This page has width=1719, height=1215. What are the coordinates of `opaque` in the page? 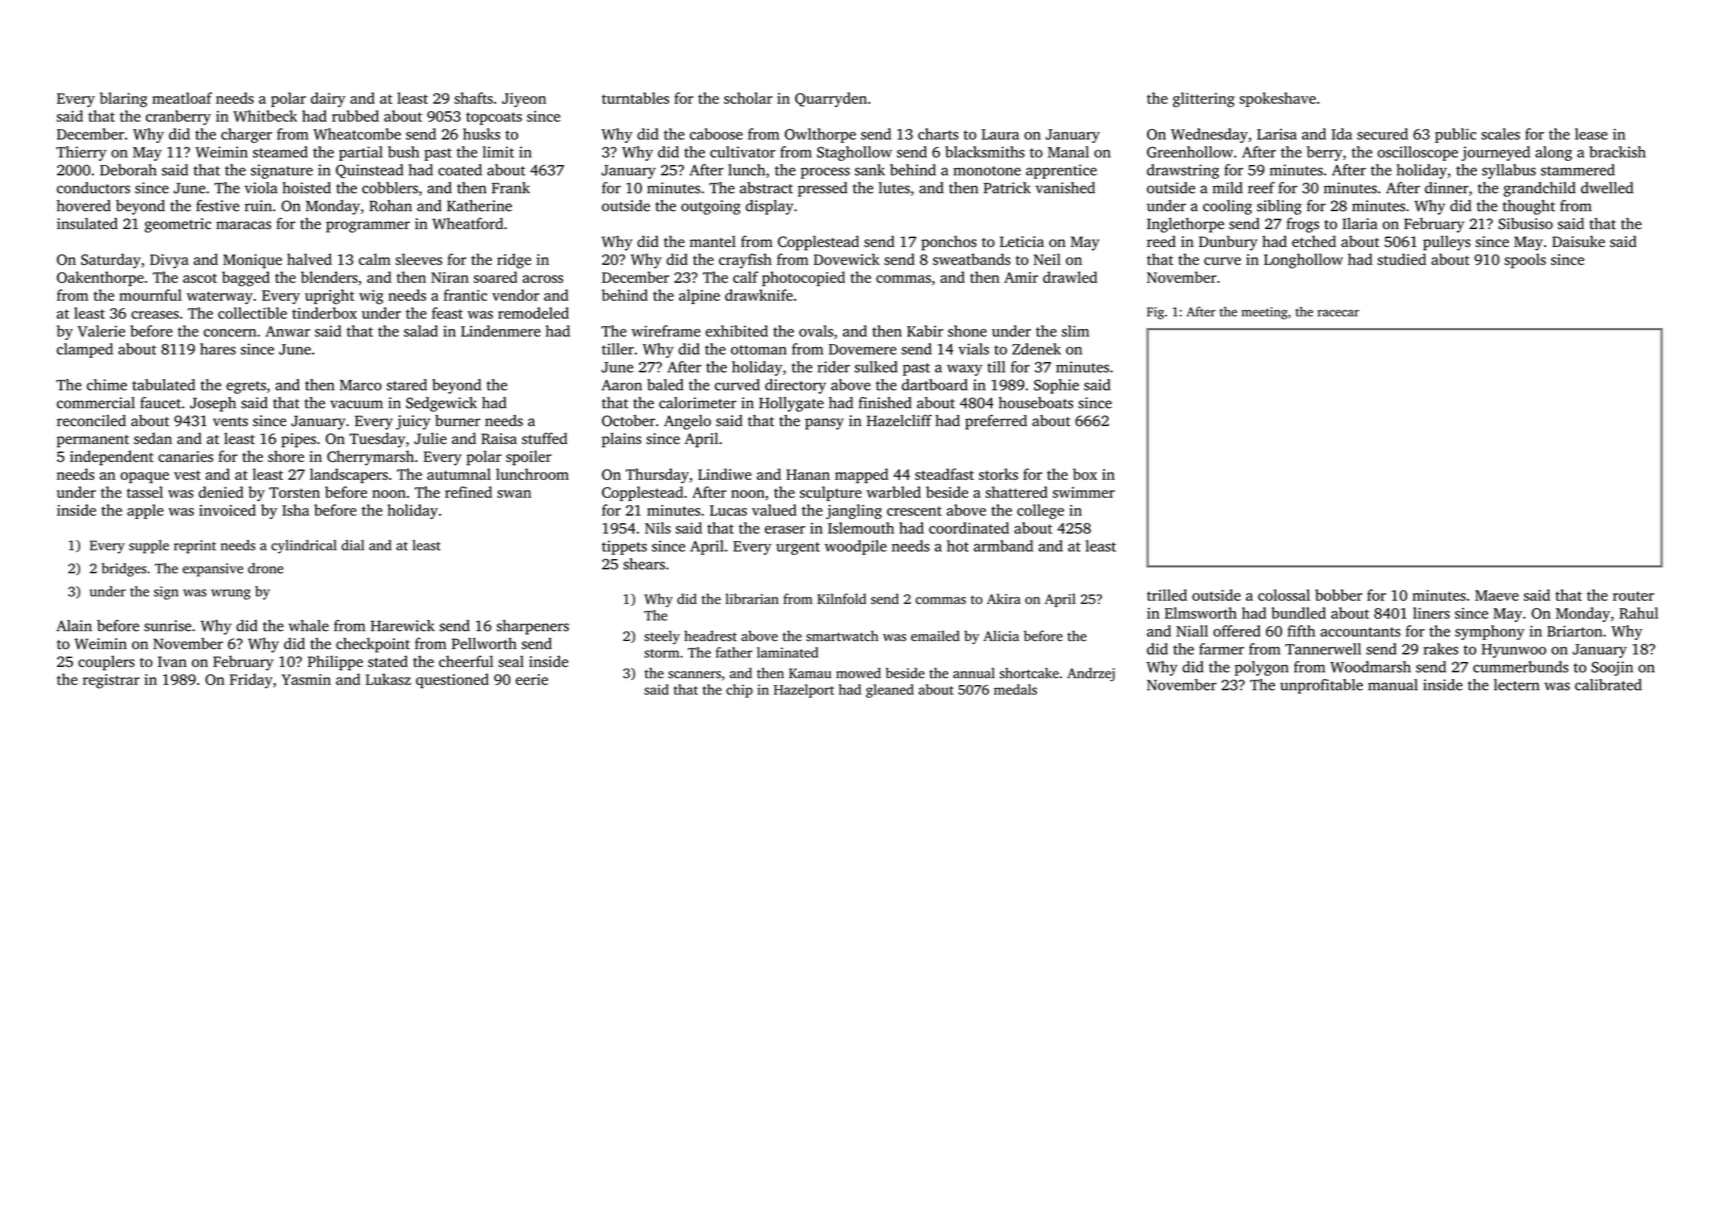 It's located at (144, 477).
